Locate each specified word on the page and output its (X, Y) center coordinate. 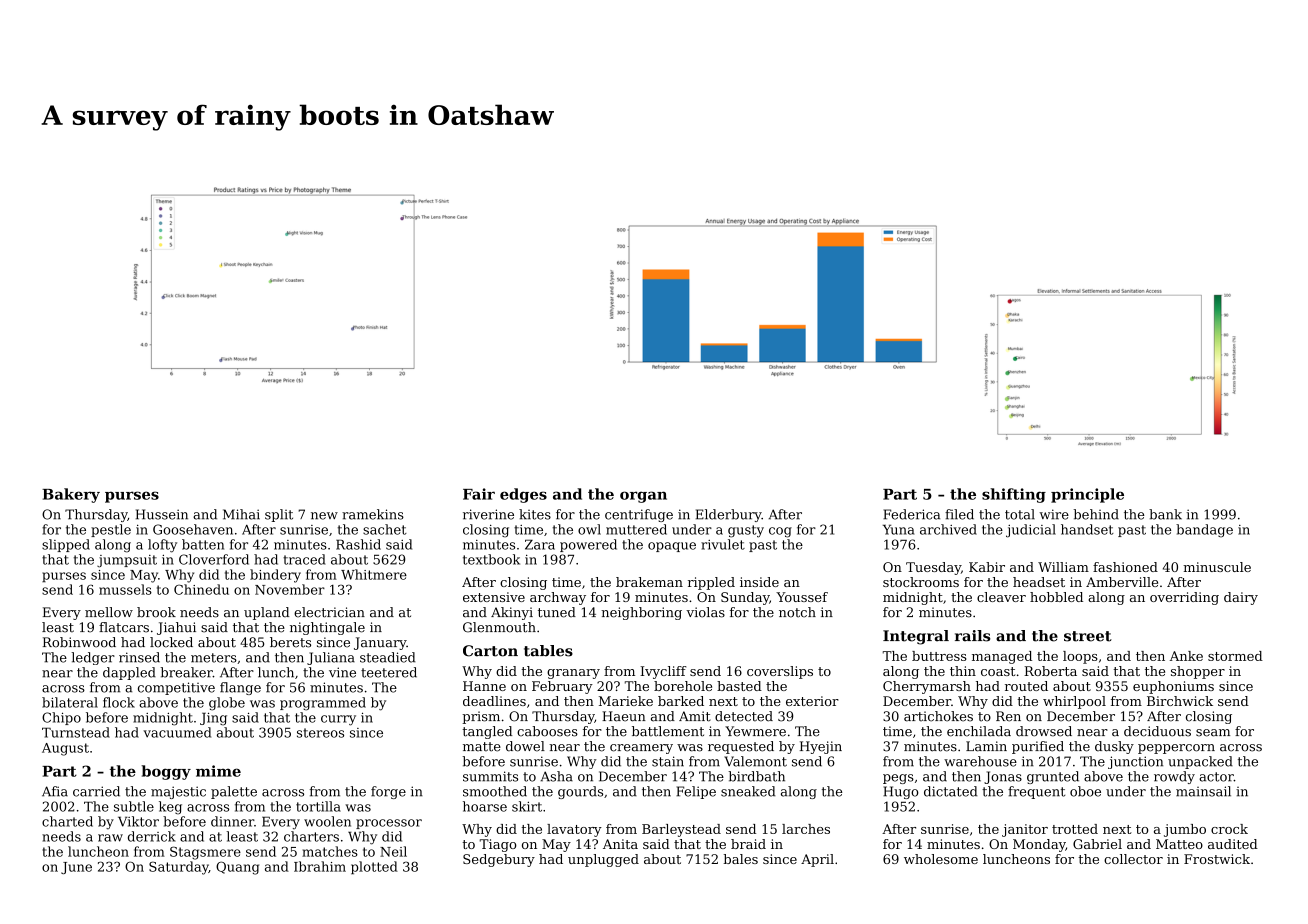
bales (740, 859)
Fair (479, 494)
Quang (237, 868)
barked (681, 701)
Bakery (71, 495)
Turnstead (76, 732)
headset (1039, 582)
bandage (1204, 531)
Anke (1186, 656)
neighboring (641, 613)
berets (290, 642)
